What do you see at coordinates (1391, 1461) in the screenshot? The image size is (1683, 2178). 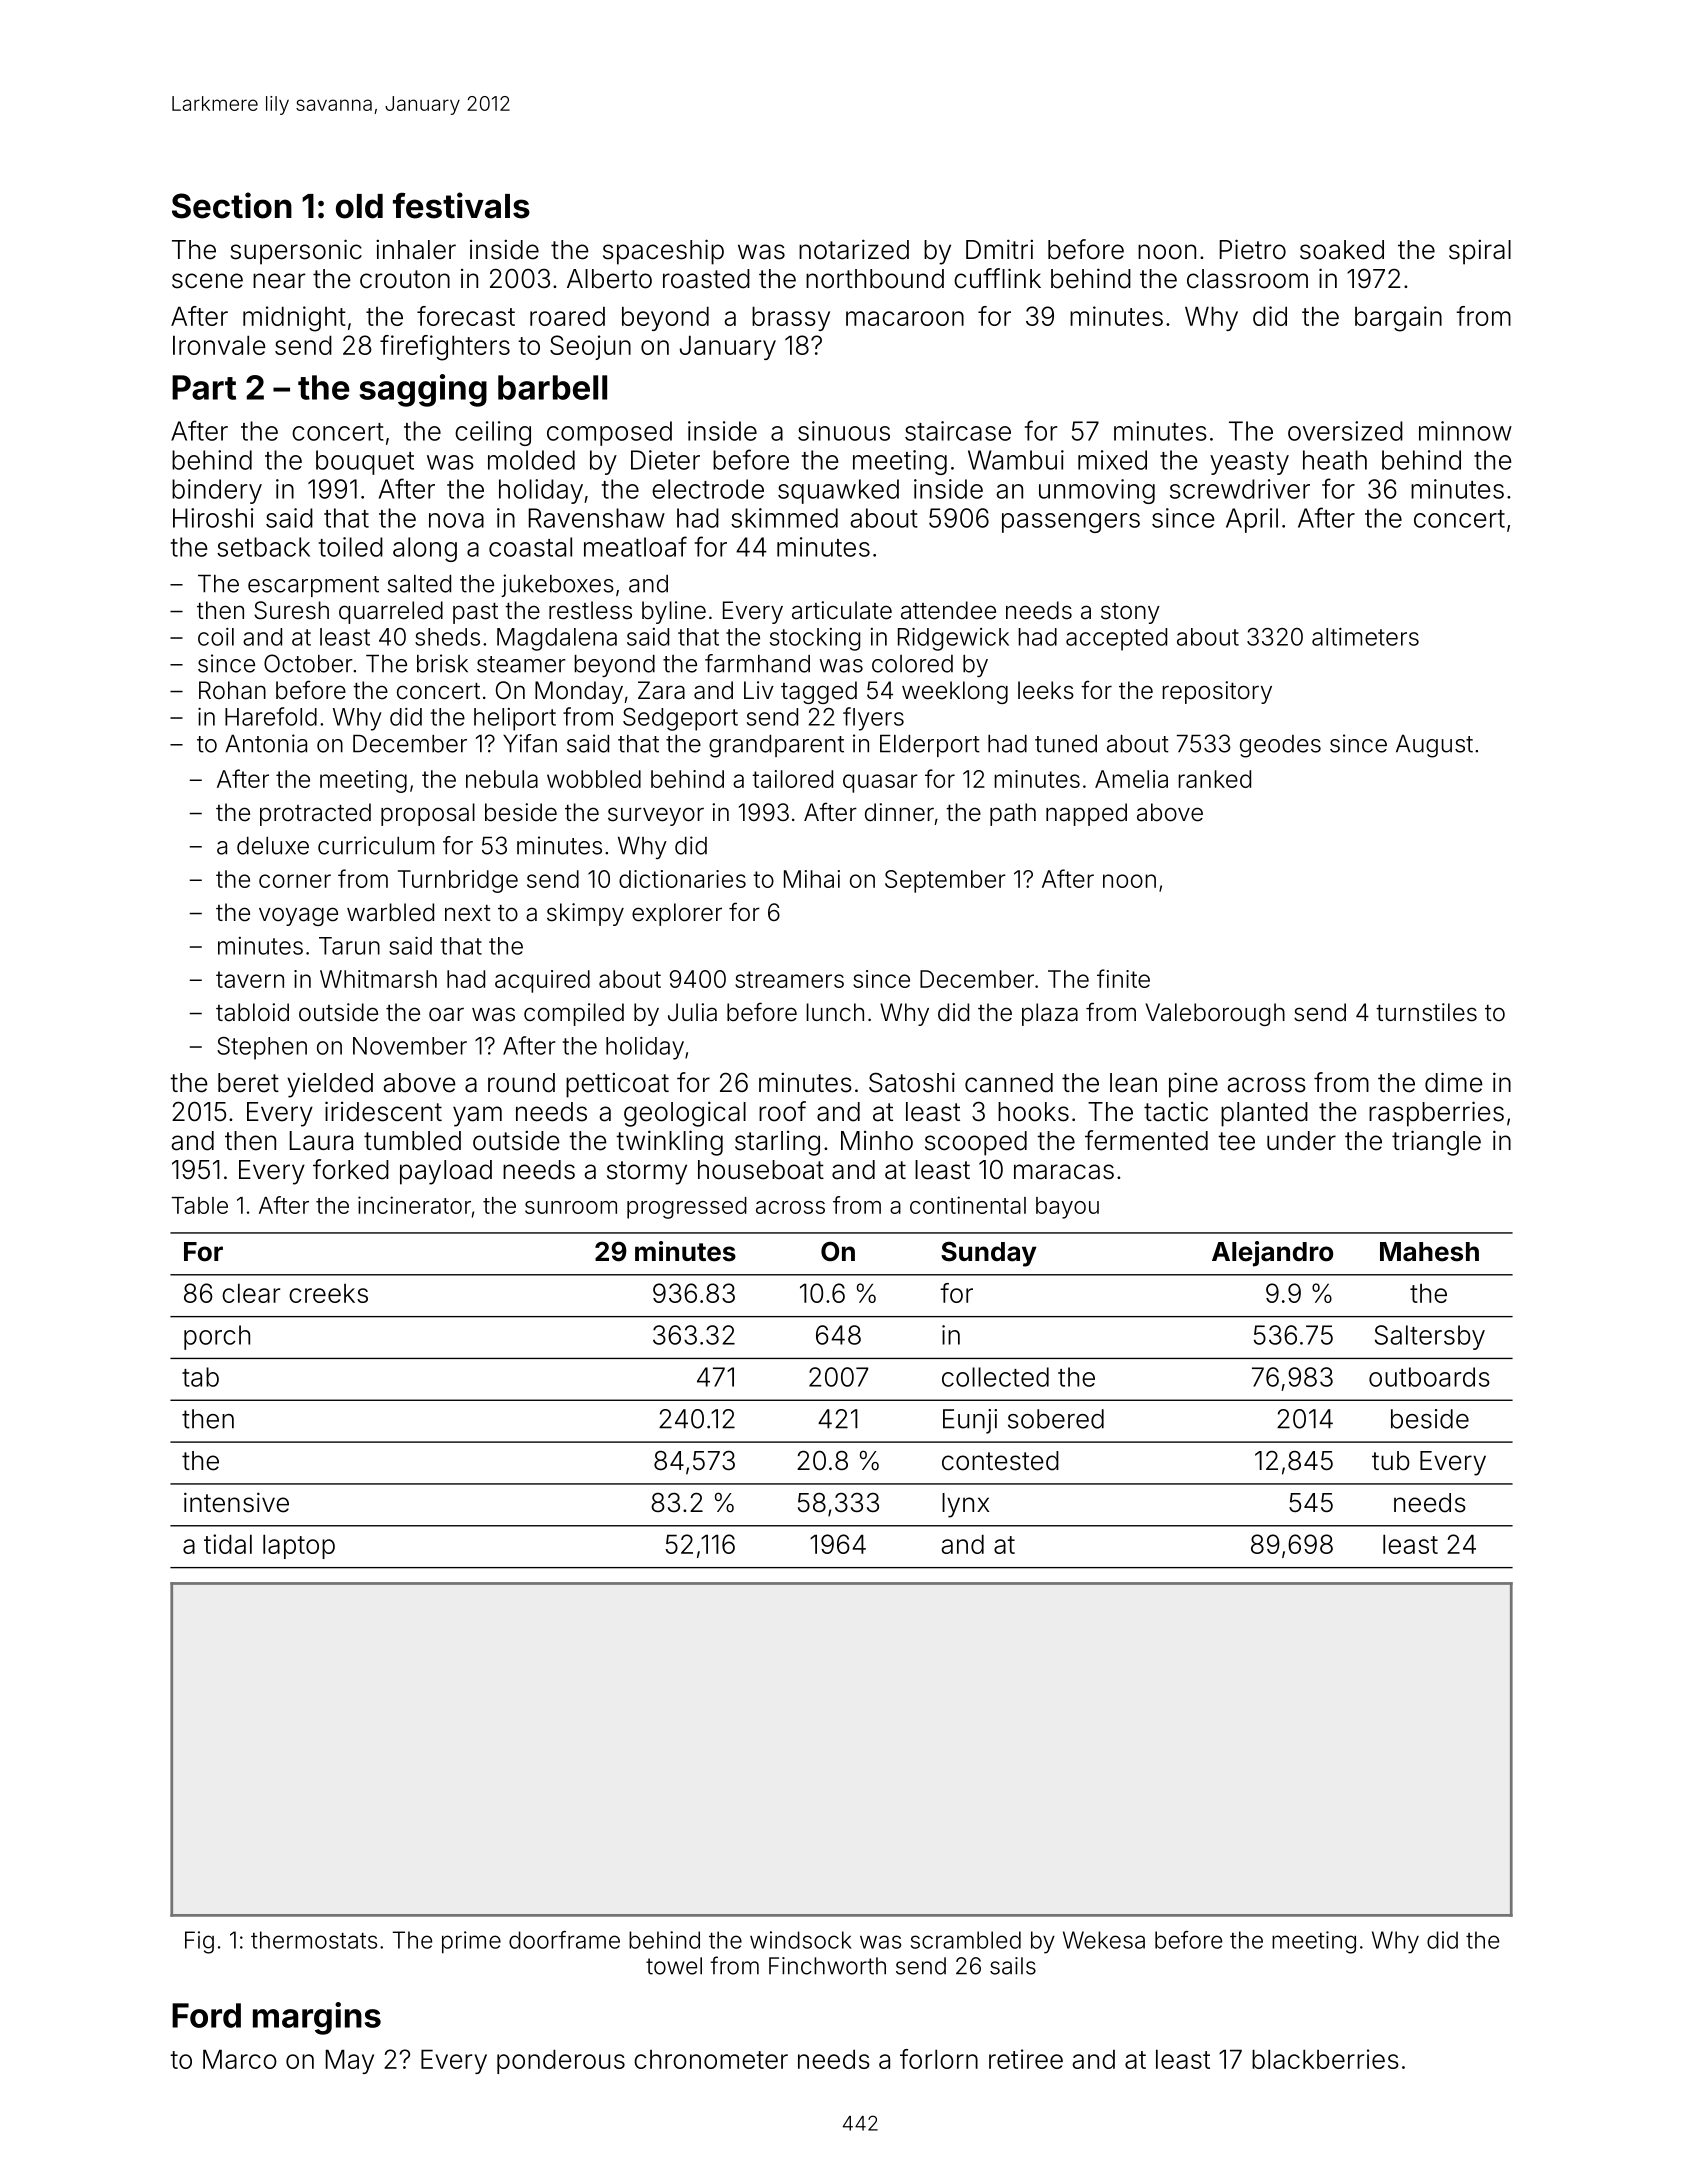 I see `tub` at bounding box center [1391, 1461].
